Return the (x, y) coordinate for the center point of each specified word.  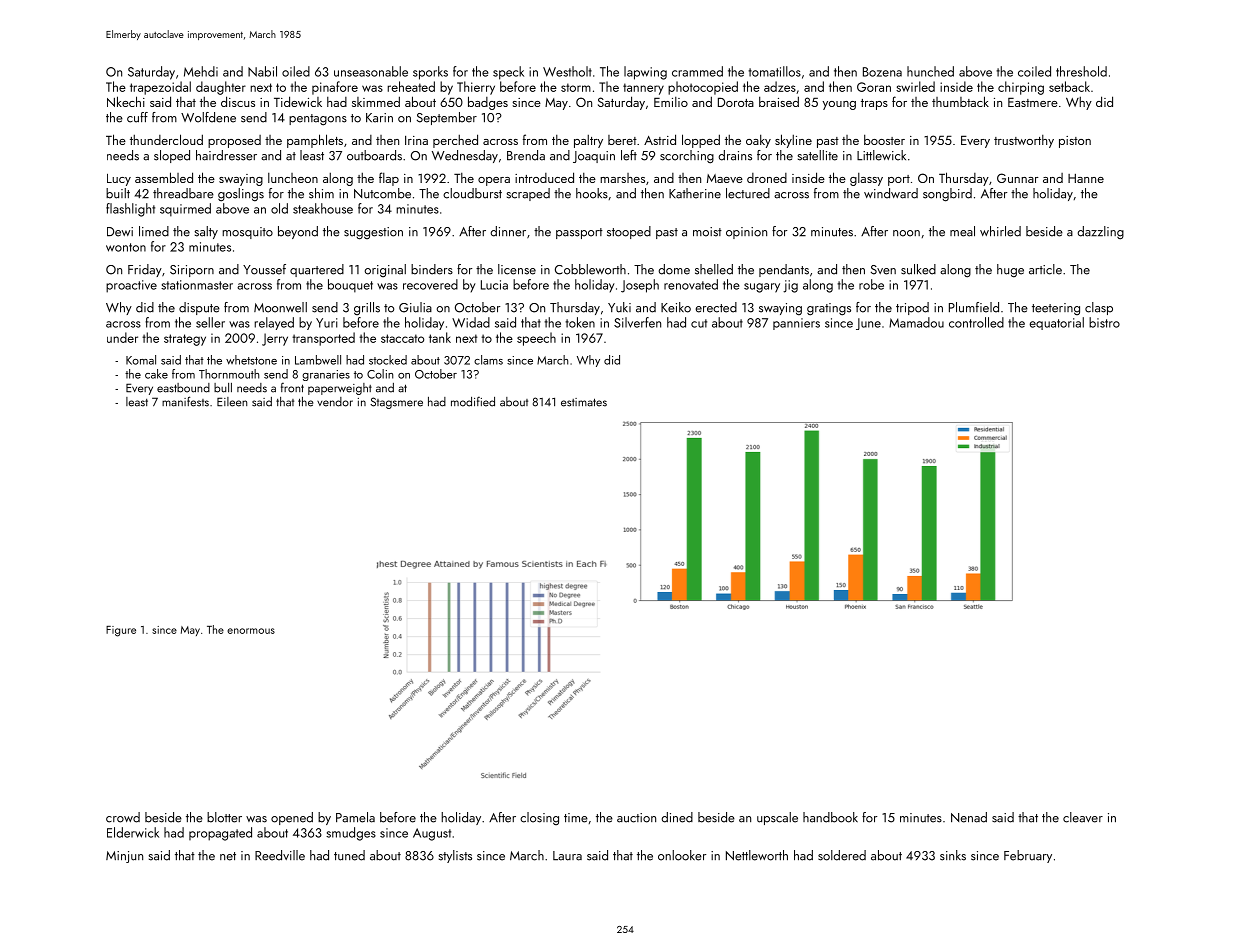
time (576, 818)
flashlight (130, 210)
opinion (746, 233)
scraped (528, 194)
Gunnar (1017, 178)
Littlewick (881, 155)
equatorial (1056, 323)
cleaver (1083, 817)
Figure (121, 631)
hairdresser (226, 155)
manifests (185, 401)
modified (473, 401)
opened (292, 818)
